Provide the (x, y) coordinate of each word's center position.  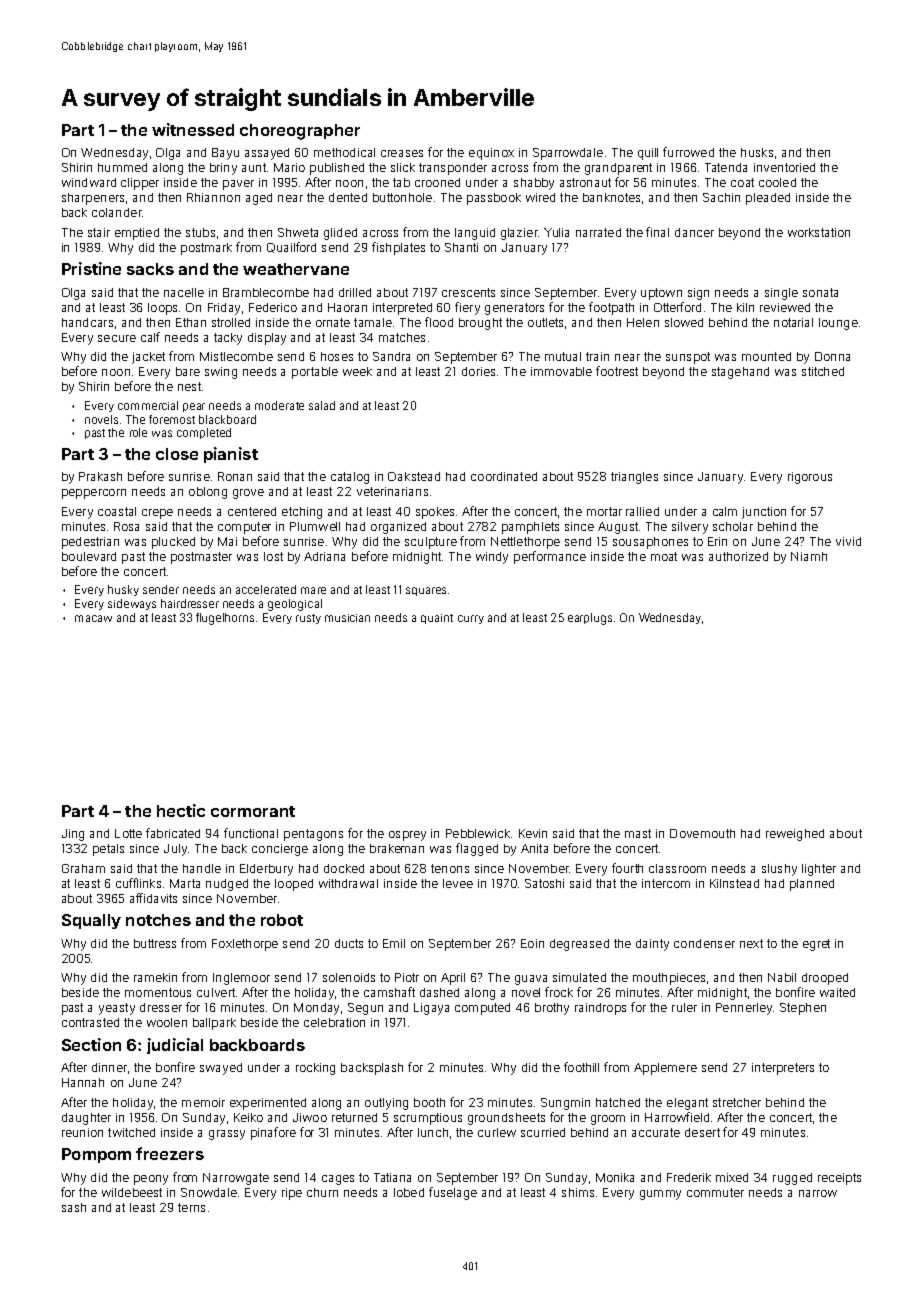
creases (402, 153)
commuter (715, 1192)
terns (191, 1207)
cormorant (253, 811)
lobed (409, 1192)
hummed (122, 167)
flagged (477, 849)
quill (648, 154)
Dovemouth (702, 833)
